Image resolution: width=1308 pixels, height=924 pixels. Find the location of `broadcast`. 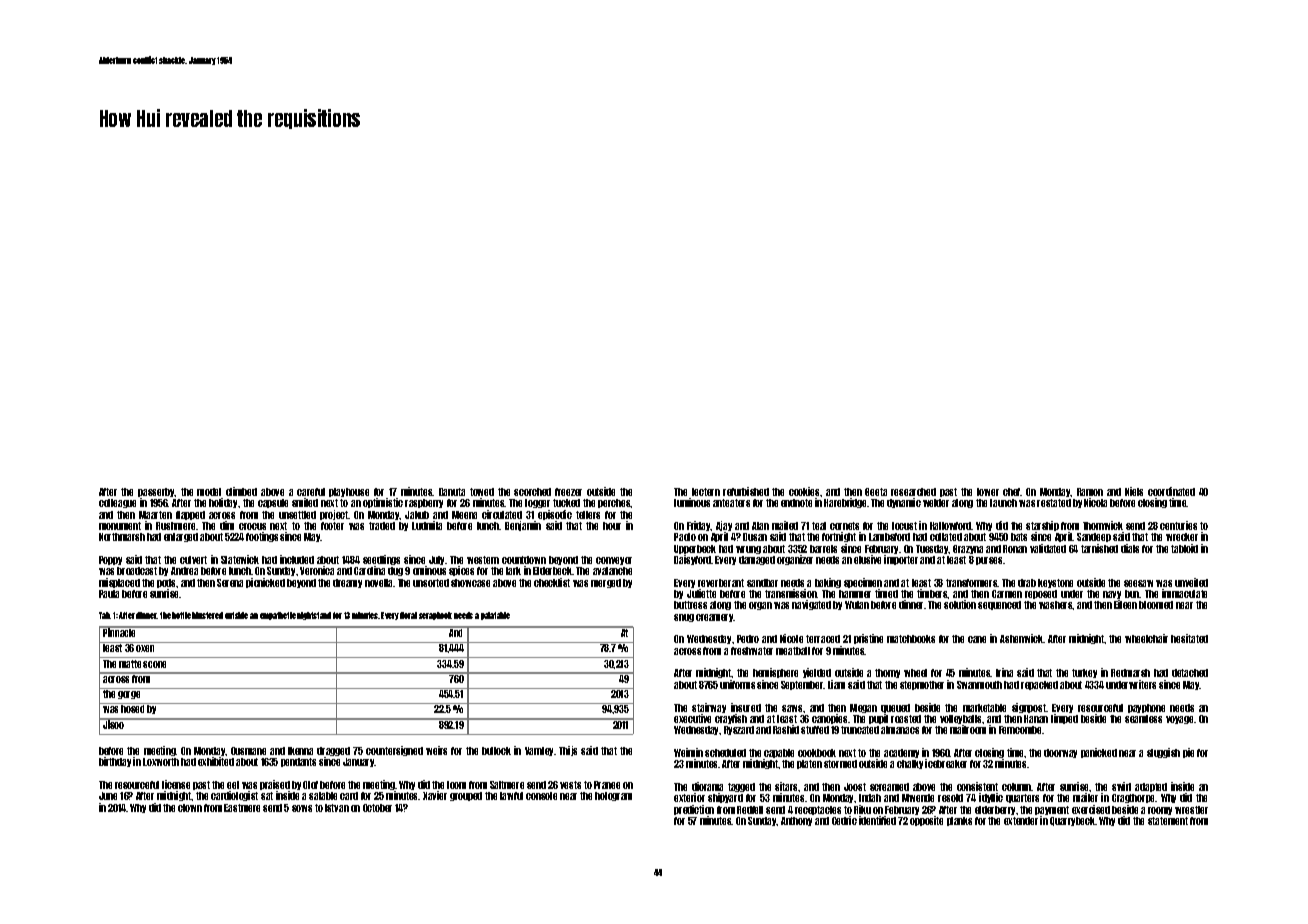

broadcast is located at coordinates (137, 571).
